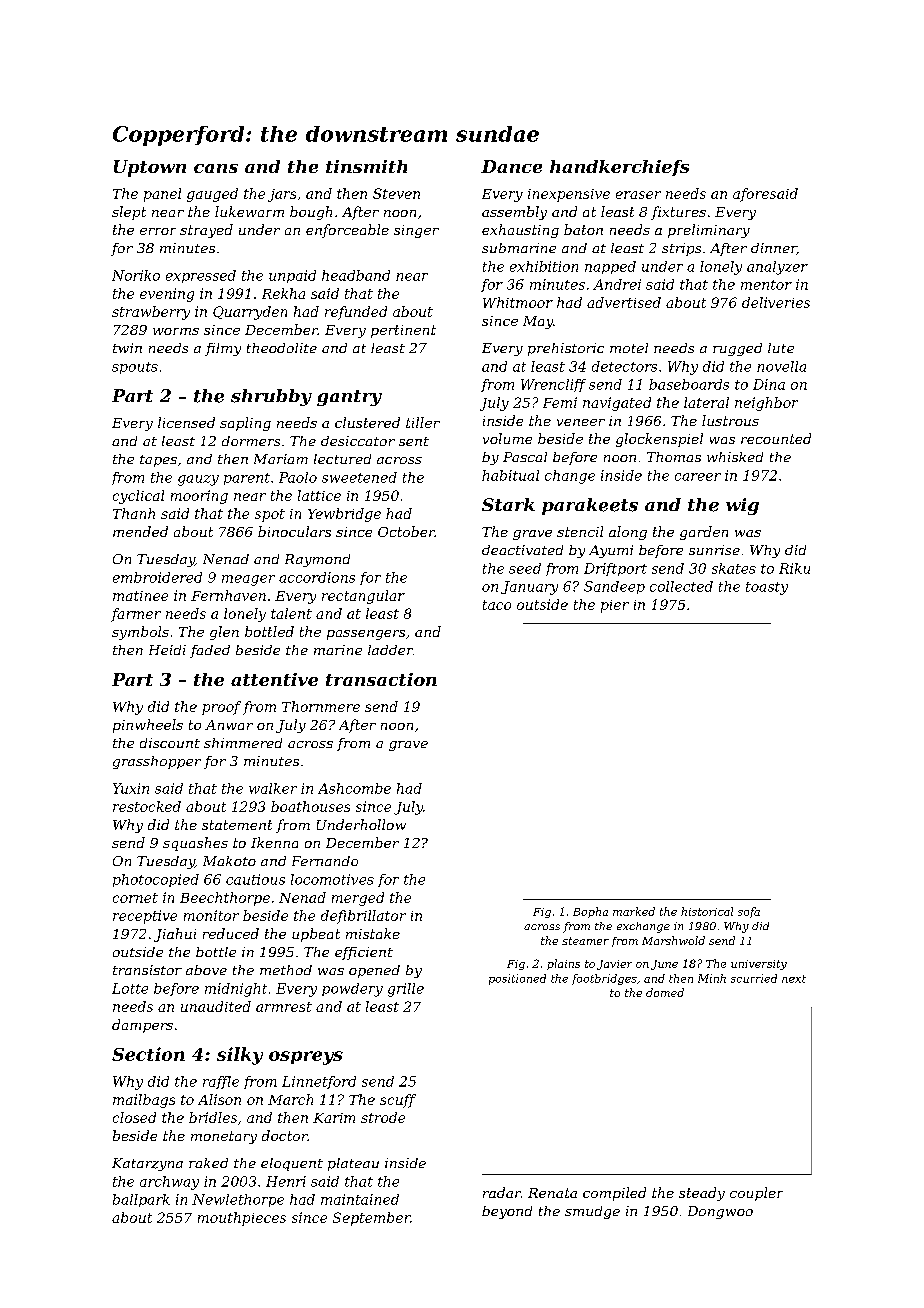 This page has width=924, height=1308. I want to click on positioned, so click(517, 979).
